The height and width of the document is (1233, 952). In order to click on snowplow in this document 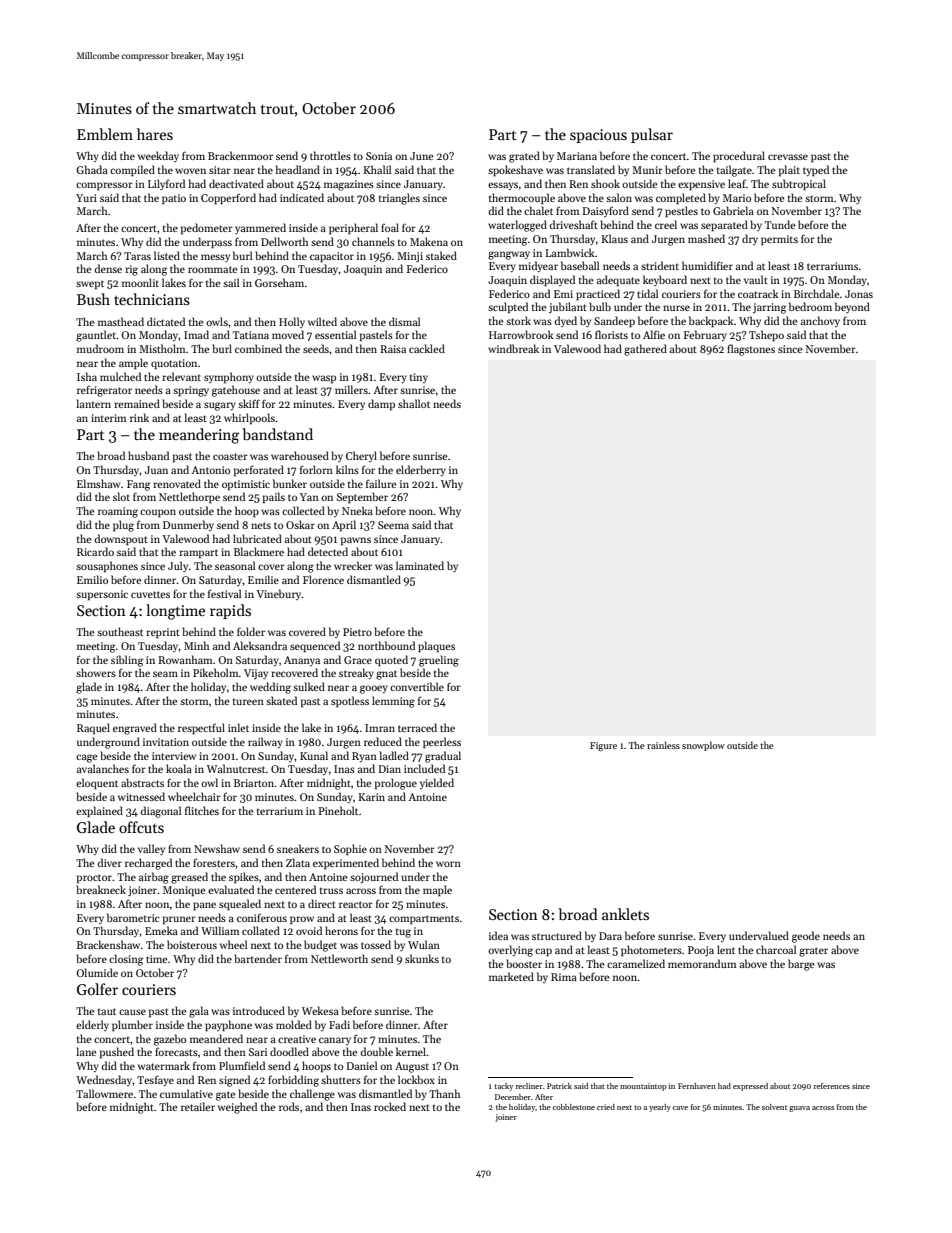, I will do `click(703, 746)`.
